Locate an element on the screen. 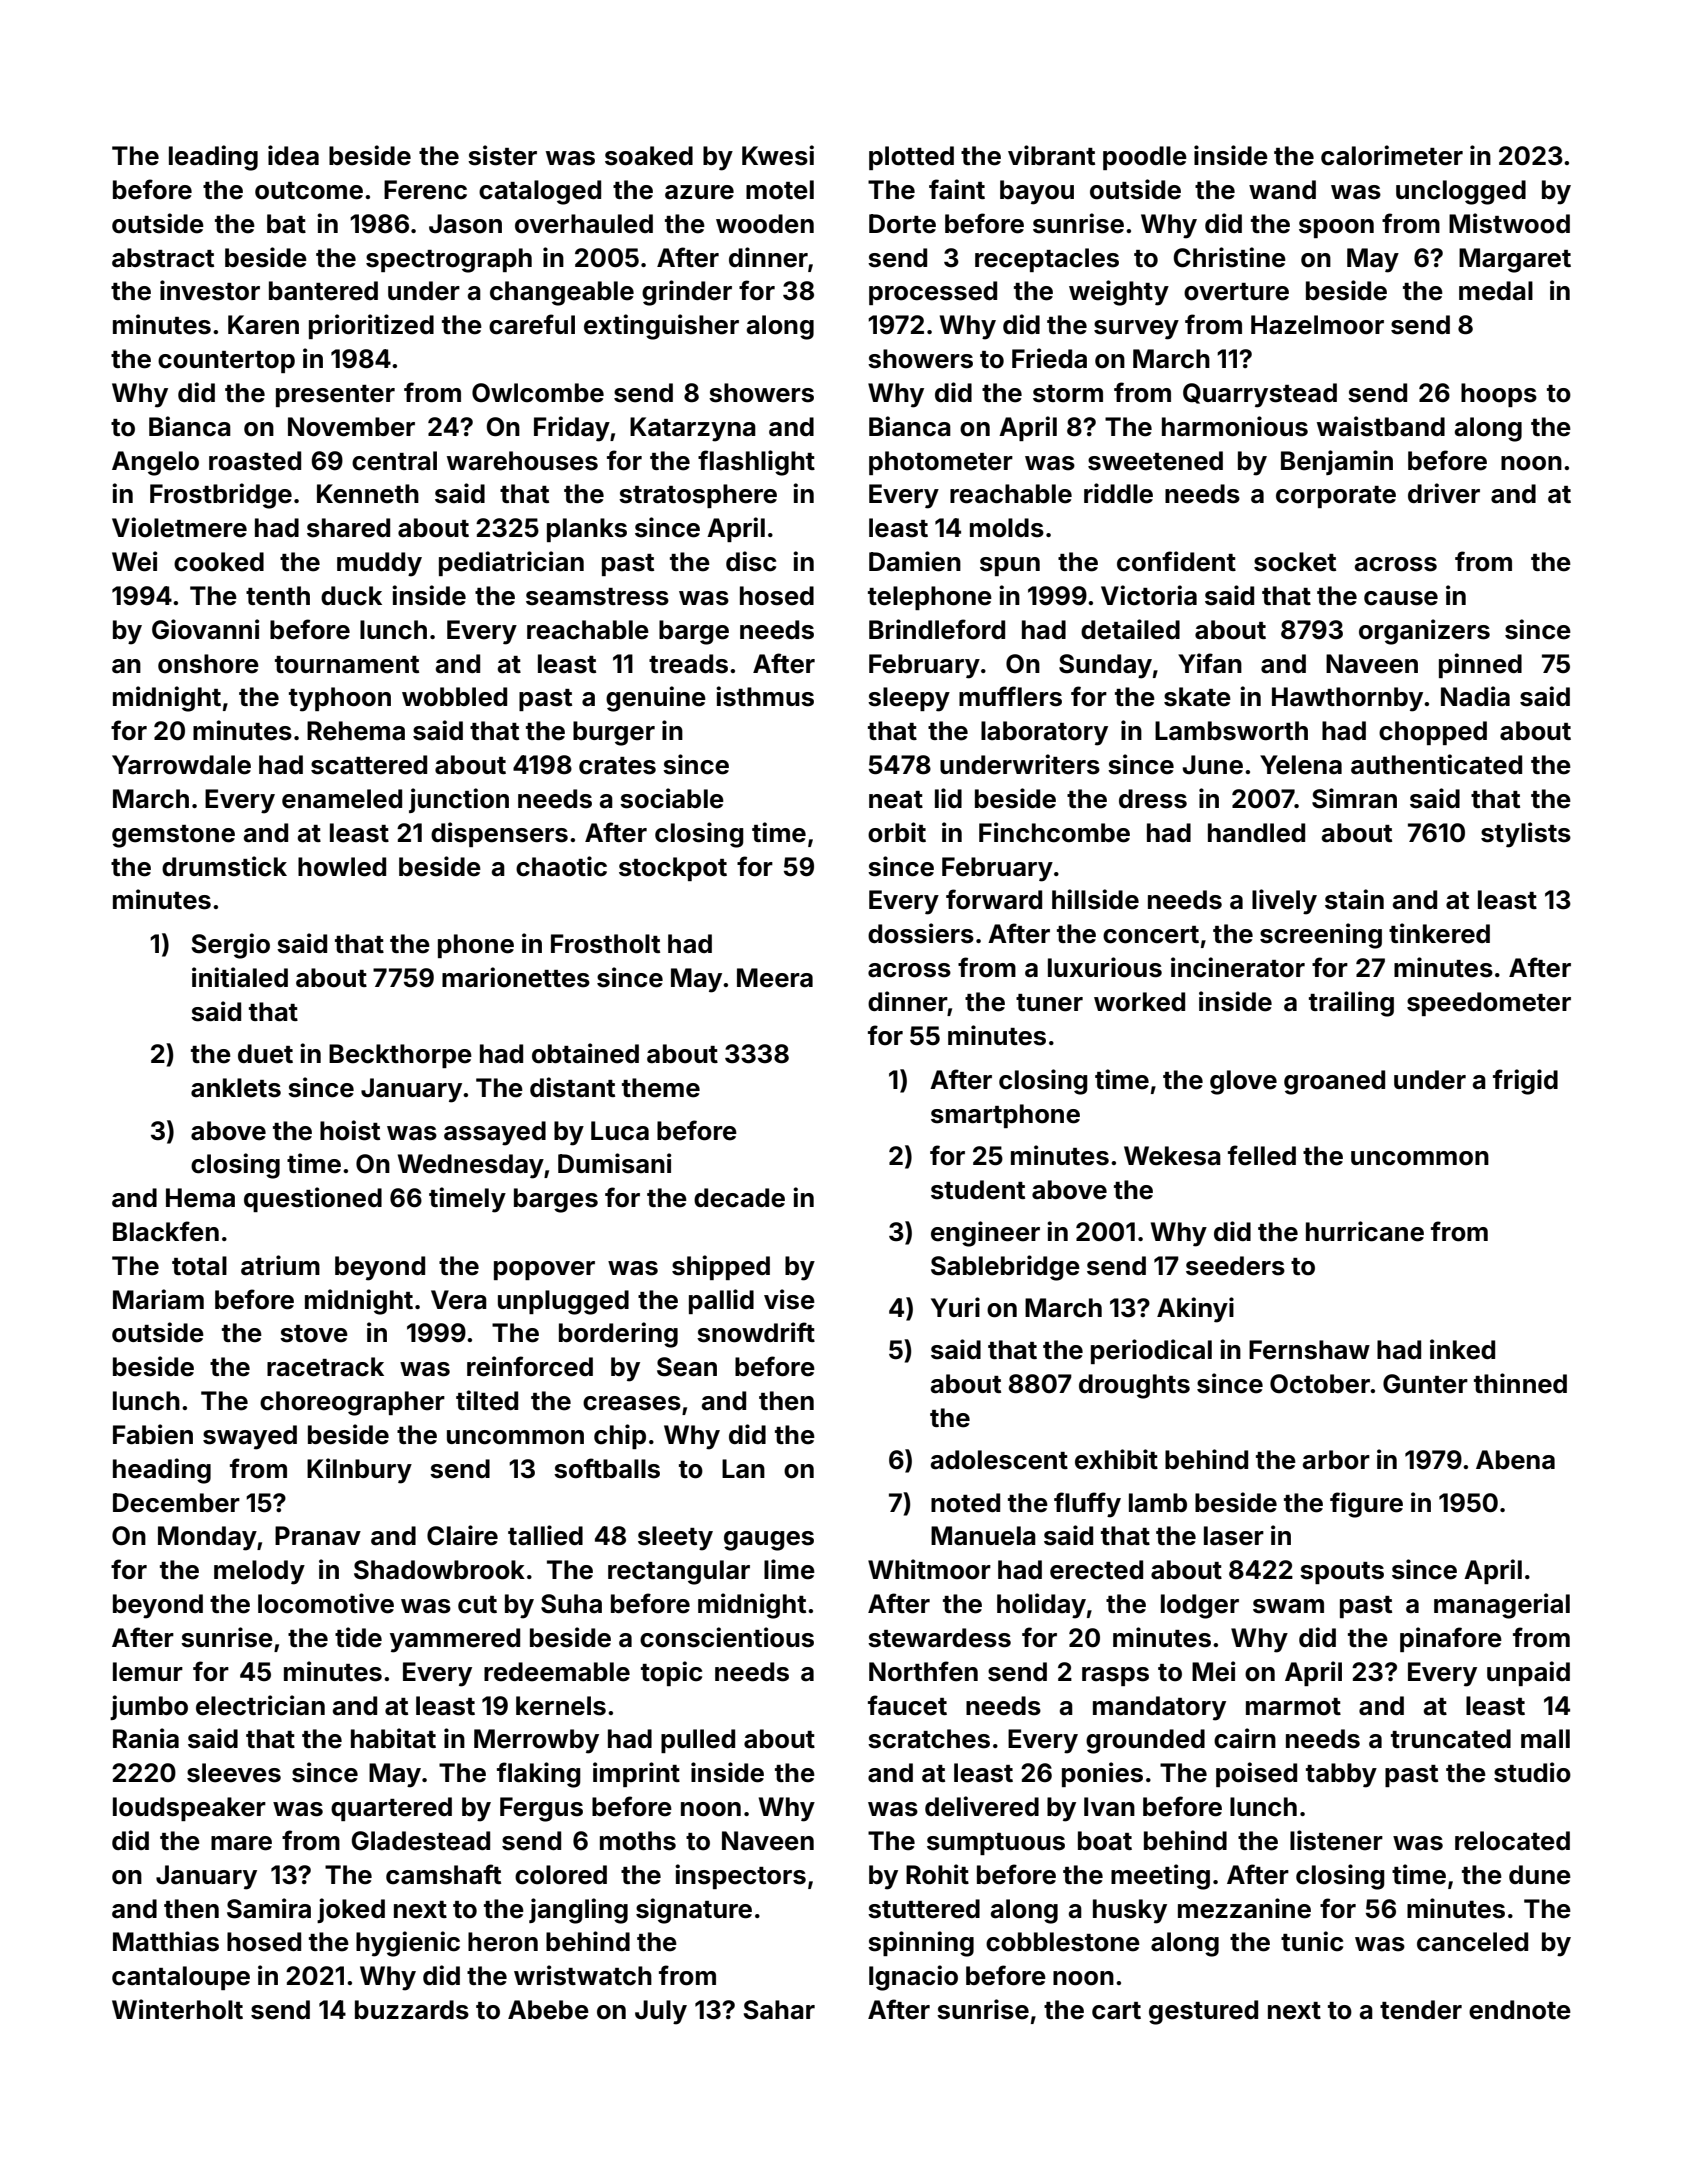  handled is located at coordinates (1256, 833).
